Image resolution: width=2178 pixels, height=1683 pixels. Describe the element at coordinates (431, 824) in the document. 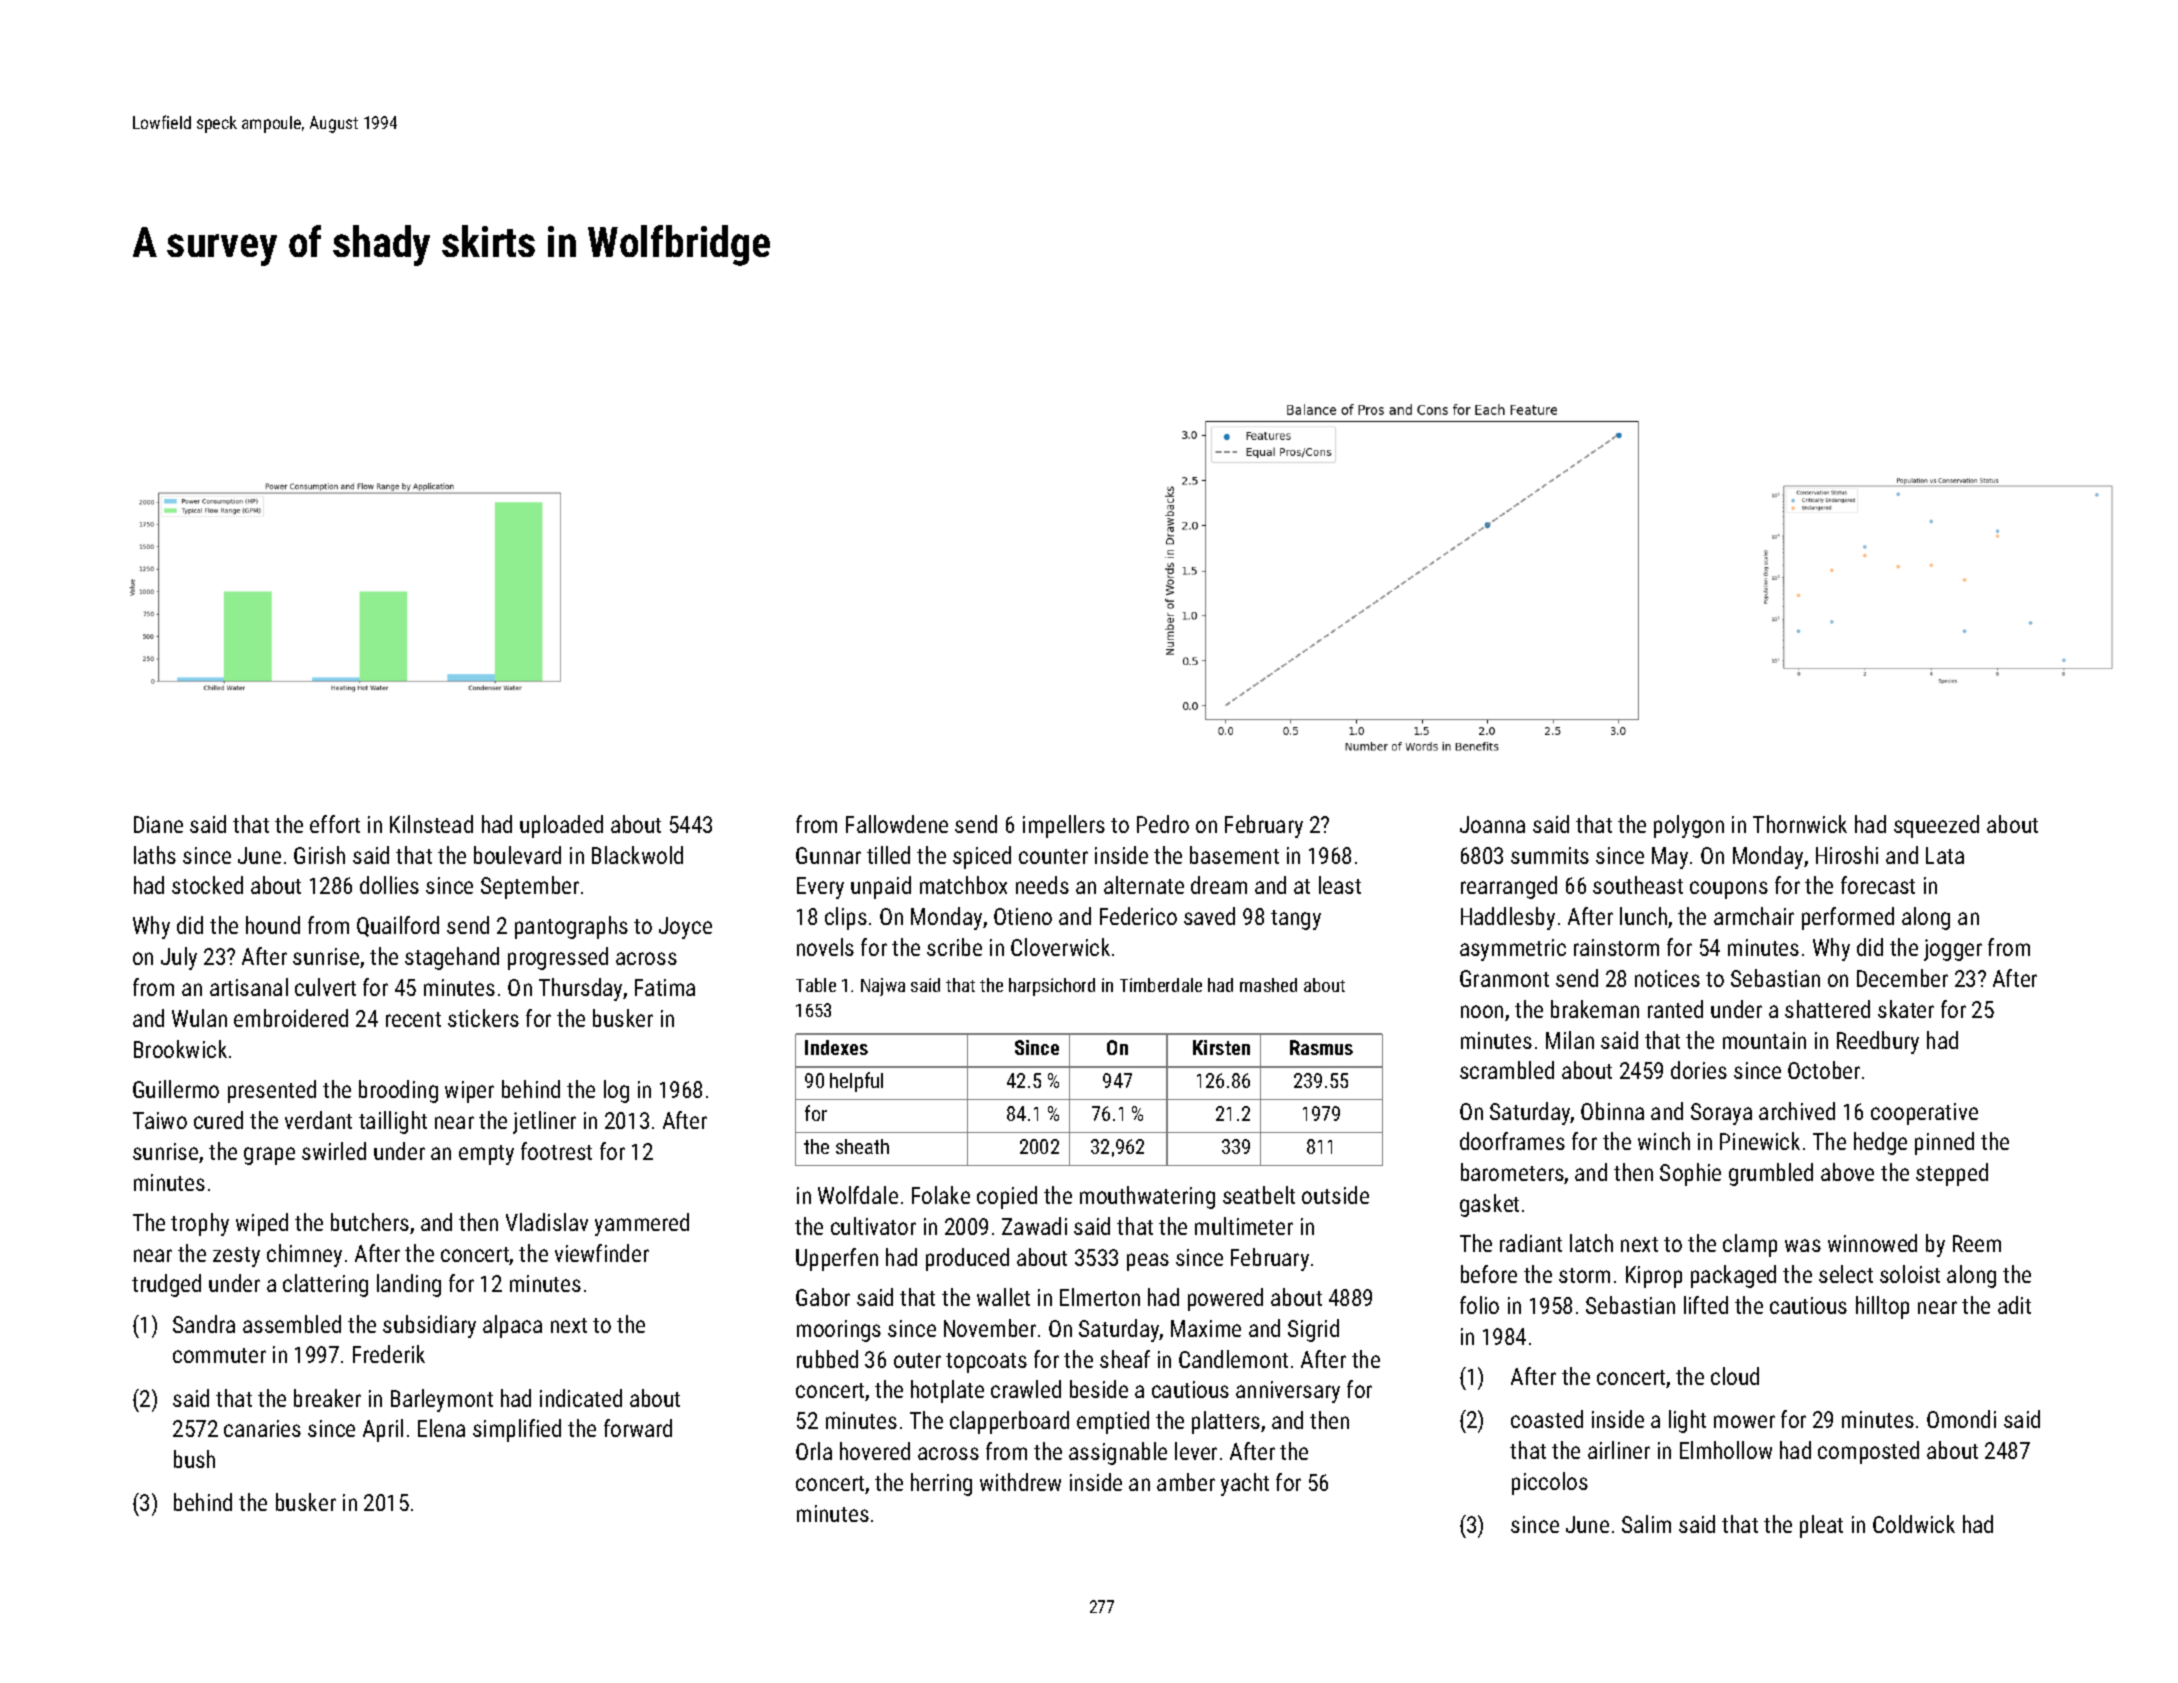

I see `Kilnstead` at that location.
